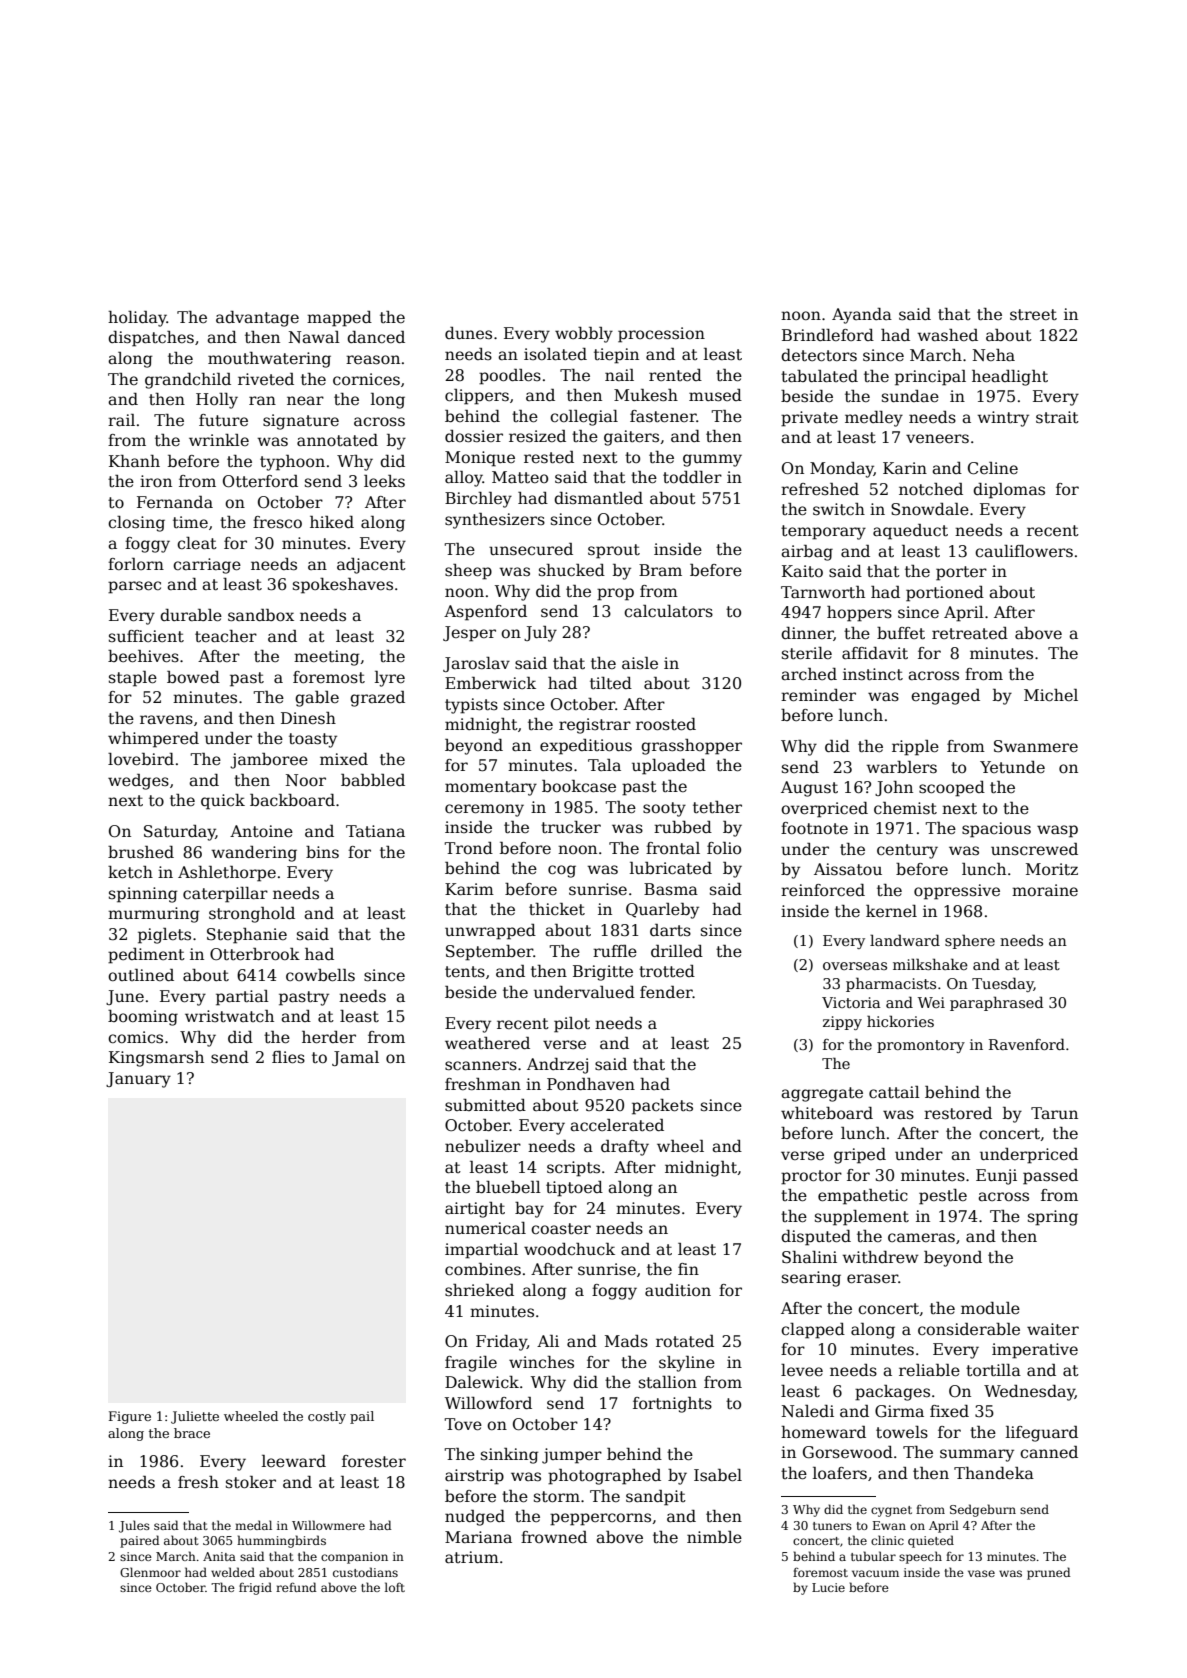 This page has width=1187, height=1678. I want to click on pilot, so click(572, 1025).
